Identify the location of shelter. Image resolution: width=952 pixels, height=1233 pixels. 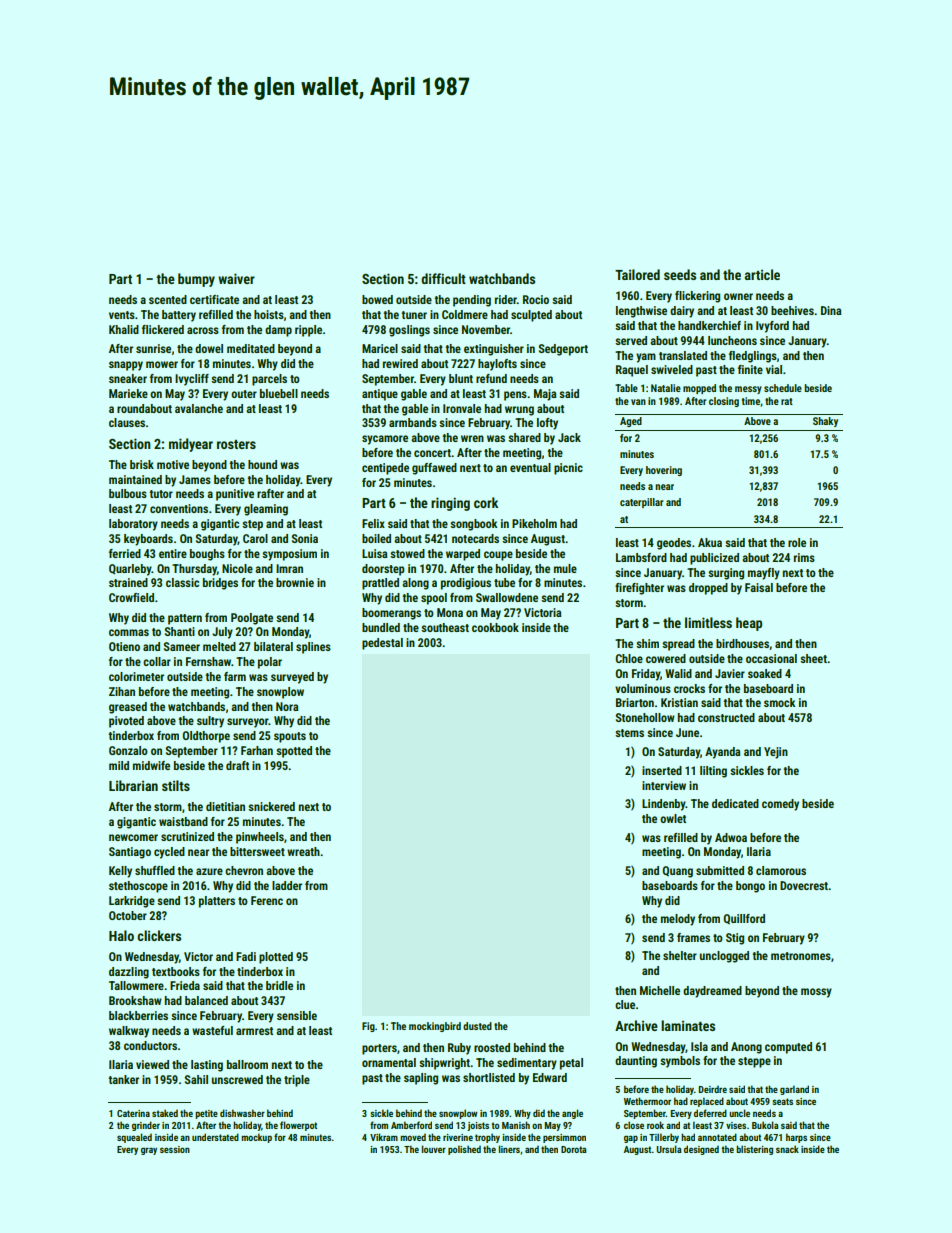
(680, 955).
